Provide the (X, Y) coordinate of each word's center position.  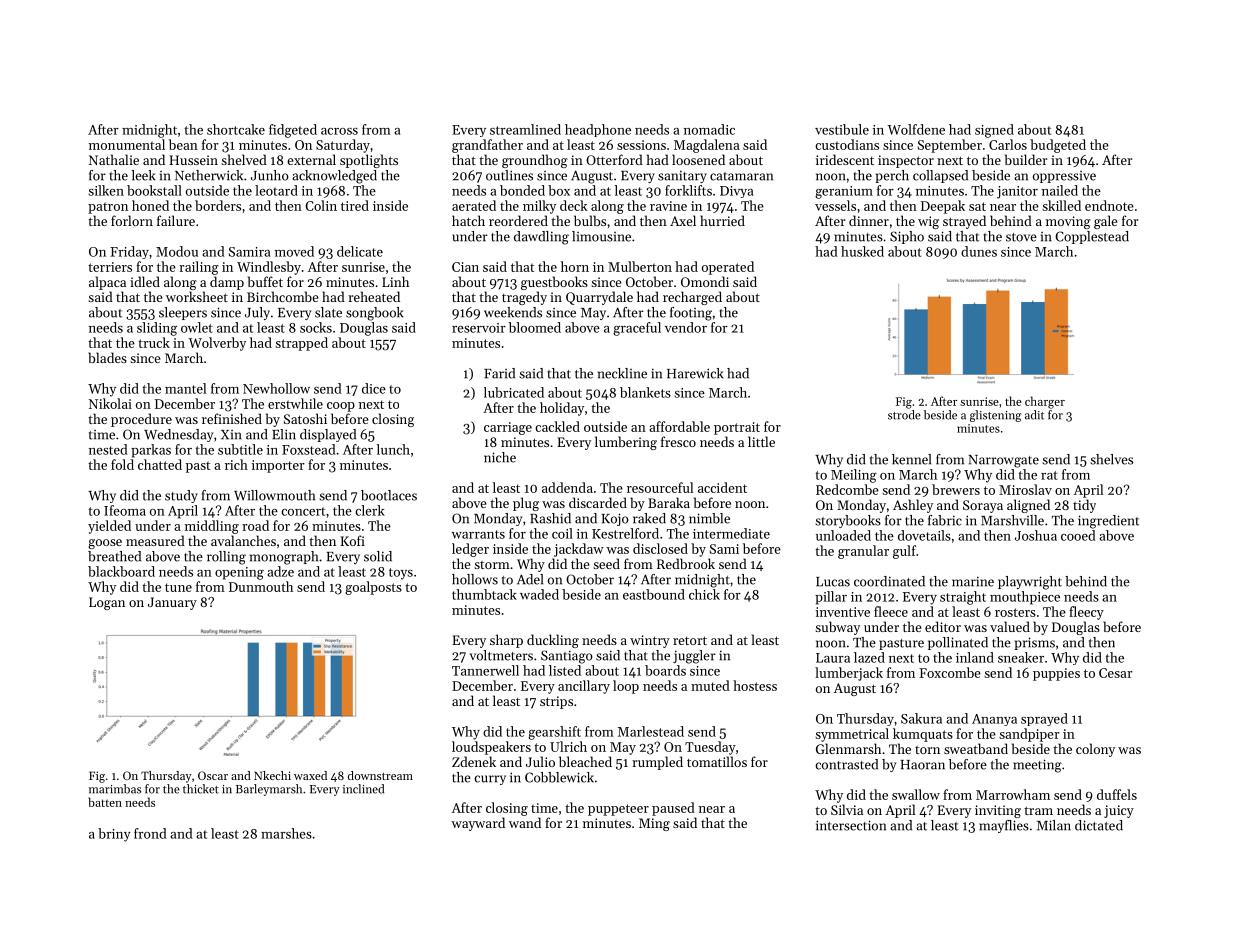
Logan (107, 603)
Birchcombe (283, 296)
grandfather (487, 146)
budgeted (1058, 146)
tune (178, 587)
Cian (465, 267)
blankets (645, 392)
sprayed (1044, 719)
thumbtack (484, 594)
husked (862, 251)
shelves (1111, 459)
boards (665, 670)
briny (114, 835)
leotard (276, 190)
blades (107, 357)
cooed (1078, 535)
